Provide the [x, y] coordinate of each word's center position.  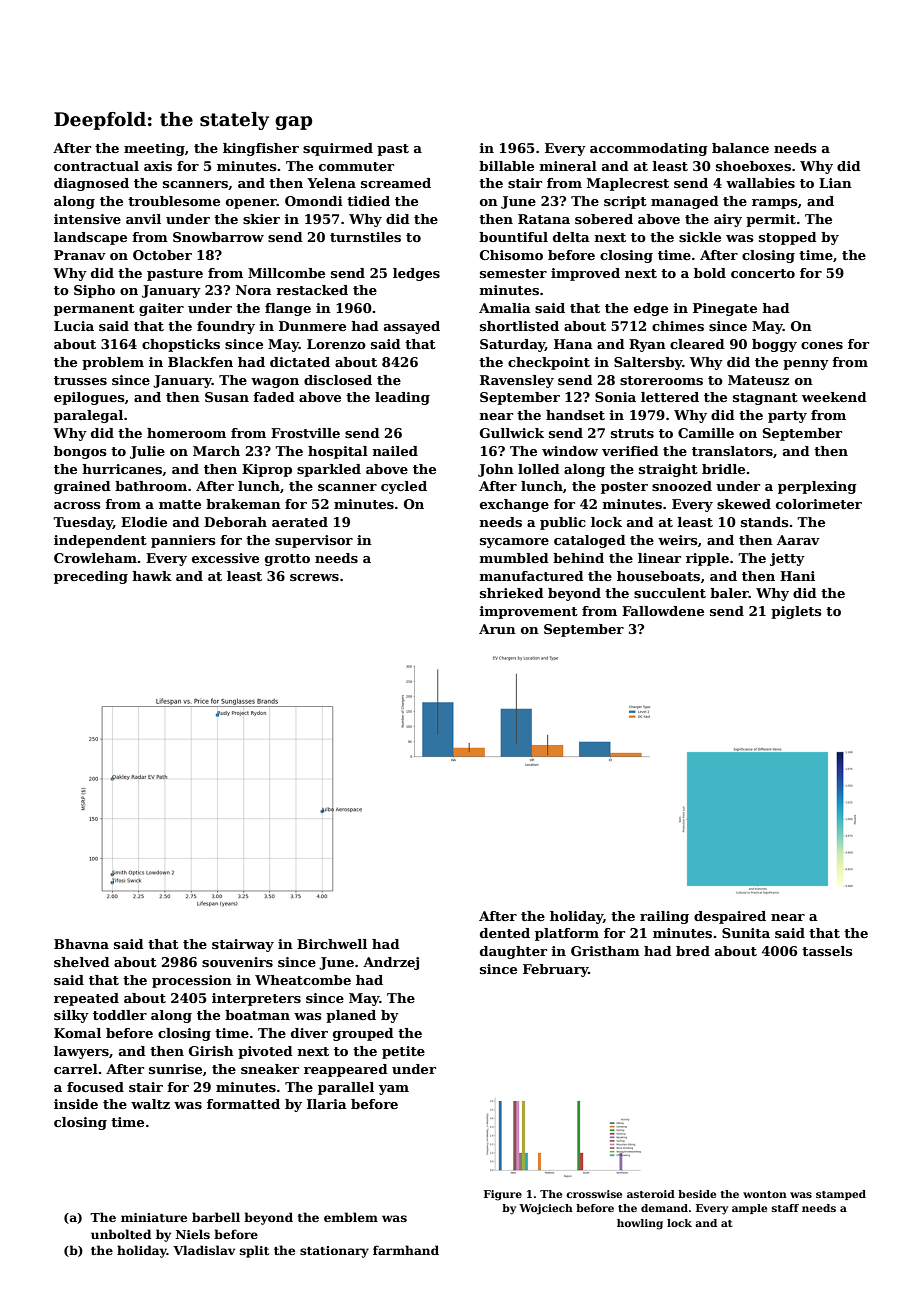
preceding [91, 577]
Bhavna [81, 944]
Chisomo [511, 255]
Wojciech [546, 1209]
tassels [827, 951]
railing [664, 917]
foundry [226, 327]
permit [771, 220]
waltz [150, 1104]
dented [505, 933]
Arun [497, 629]
